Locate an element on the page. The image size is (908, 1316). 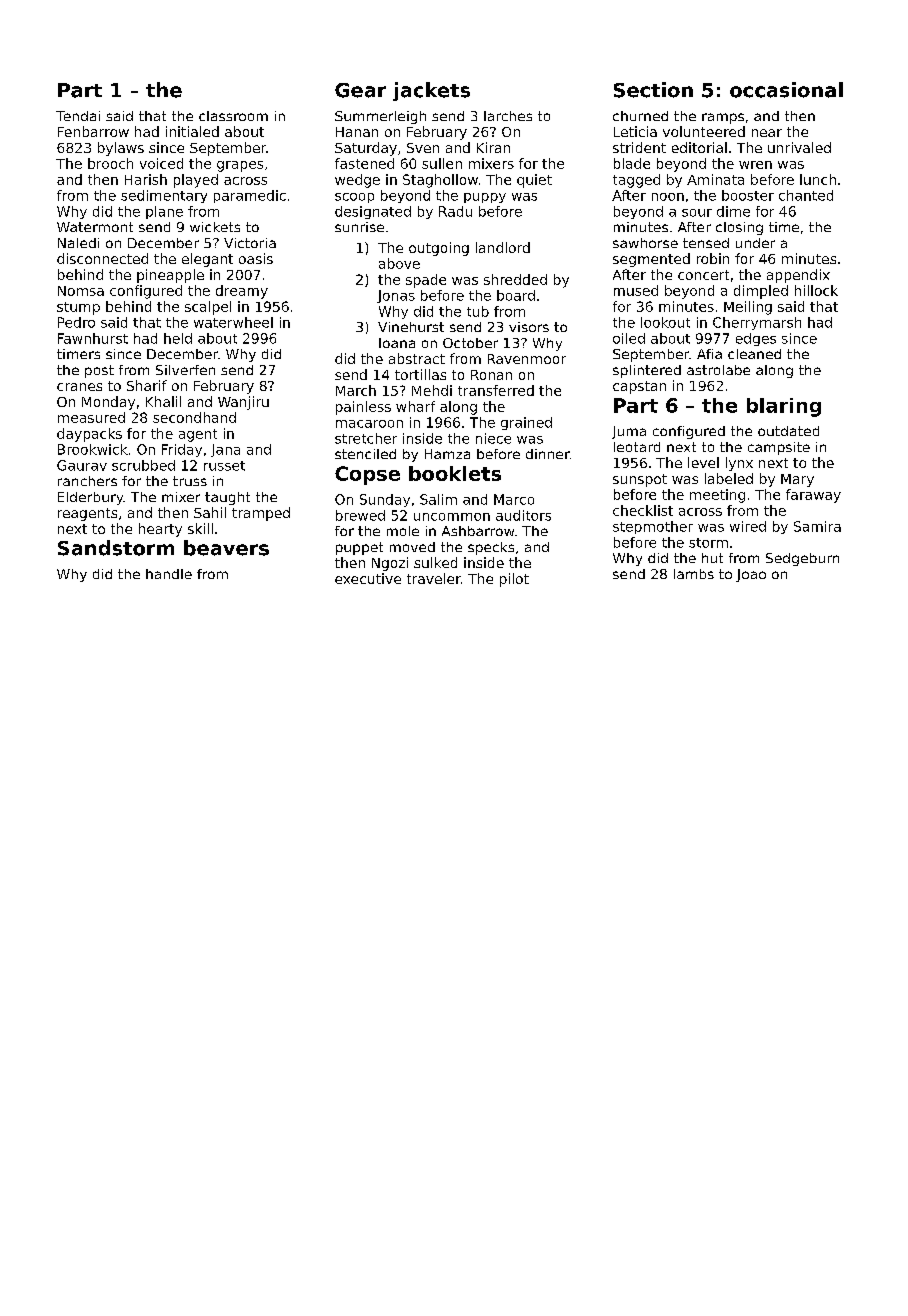
dinner is located at coordinates (548, 454).
